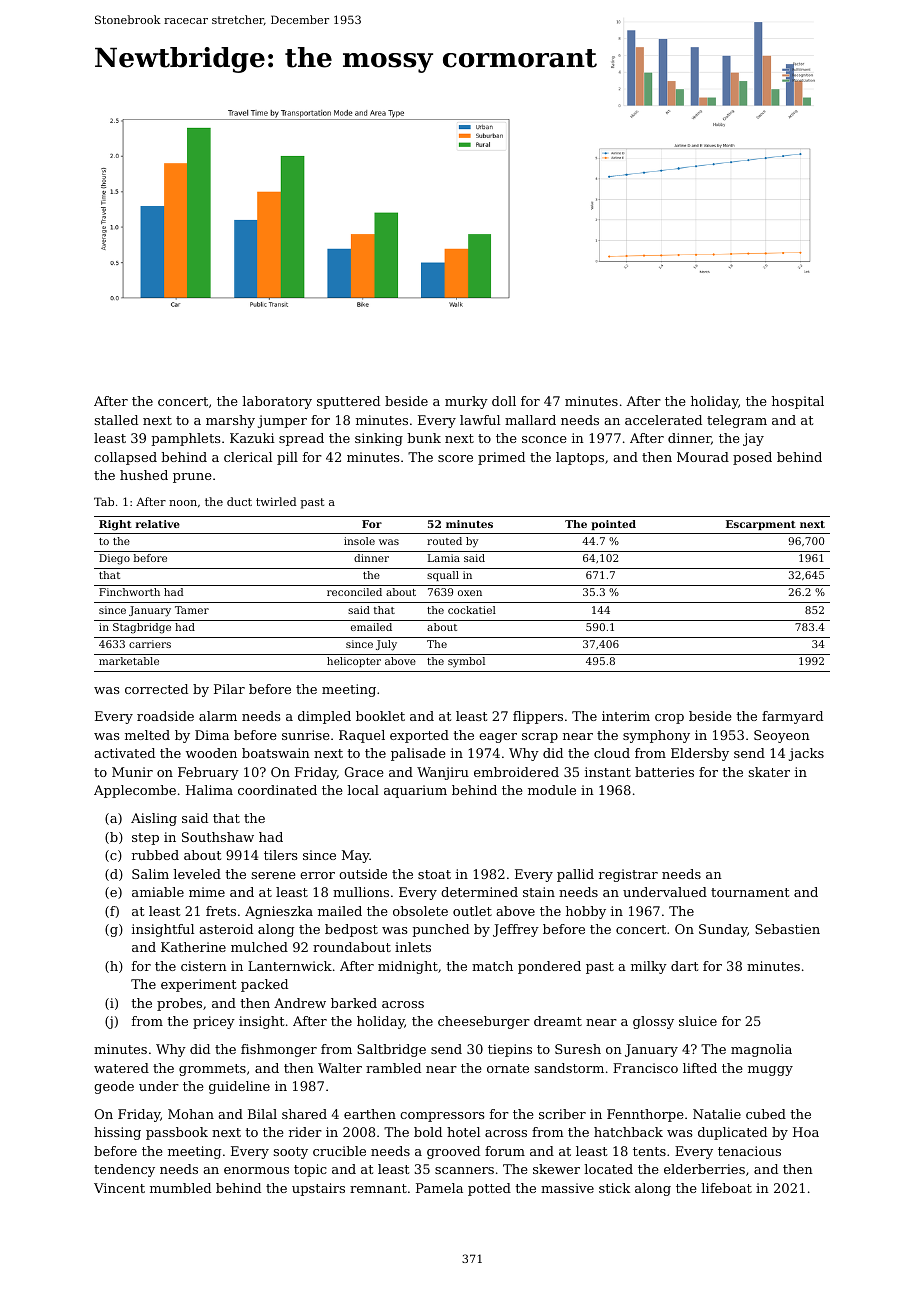 Image resolution: width=924 pixels, height=1308 pixels. What do you see at coordinates (466, 402) in the image?
I see `murky` at bounding box center [466, 402].
